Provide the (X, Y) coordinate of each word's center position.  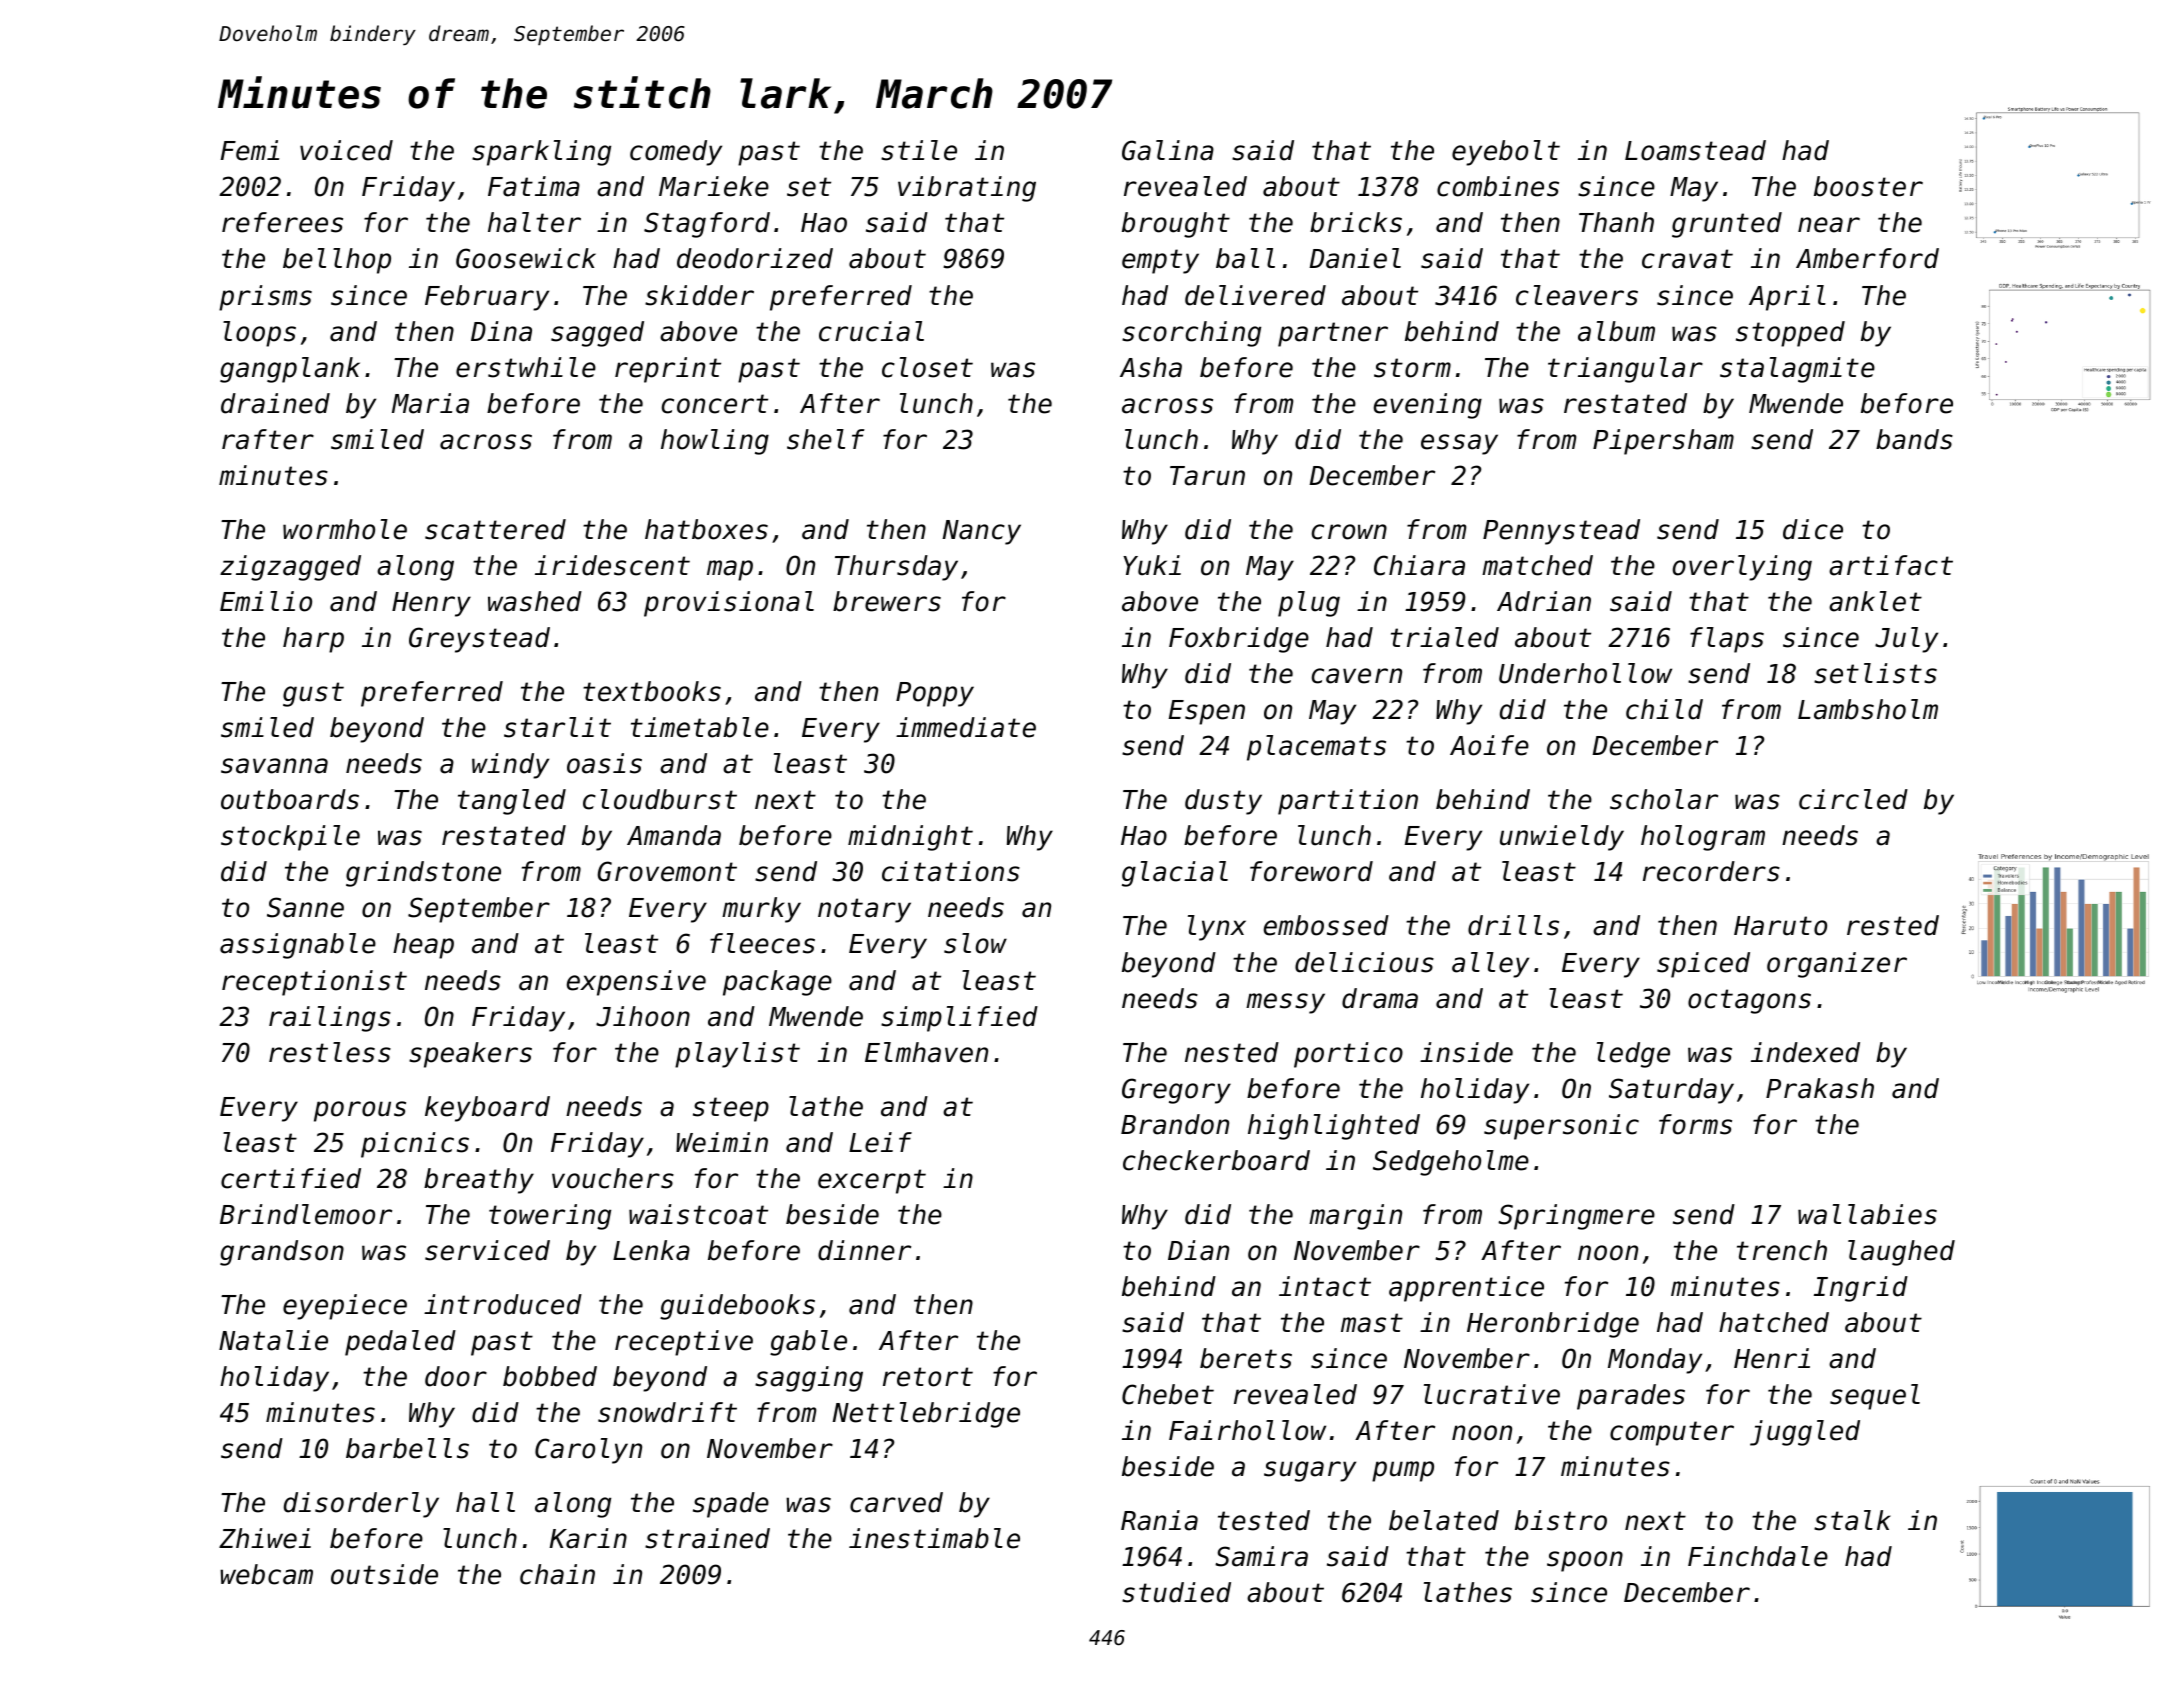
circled (1853, 799)
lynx (1217, 928)
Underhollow (1585, 673)
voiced (346, 150)
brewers (887, 601)
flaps (1727, 640)
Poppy (935, 694)
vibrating (967, 189)
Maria (430, 403)
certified (291, 1178)
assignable (298, 946)
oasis (604, 763)
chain (557, 1574)
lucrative (1492, 1394)
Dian (1198, 1250)
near (1829, 225)
